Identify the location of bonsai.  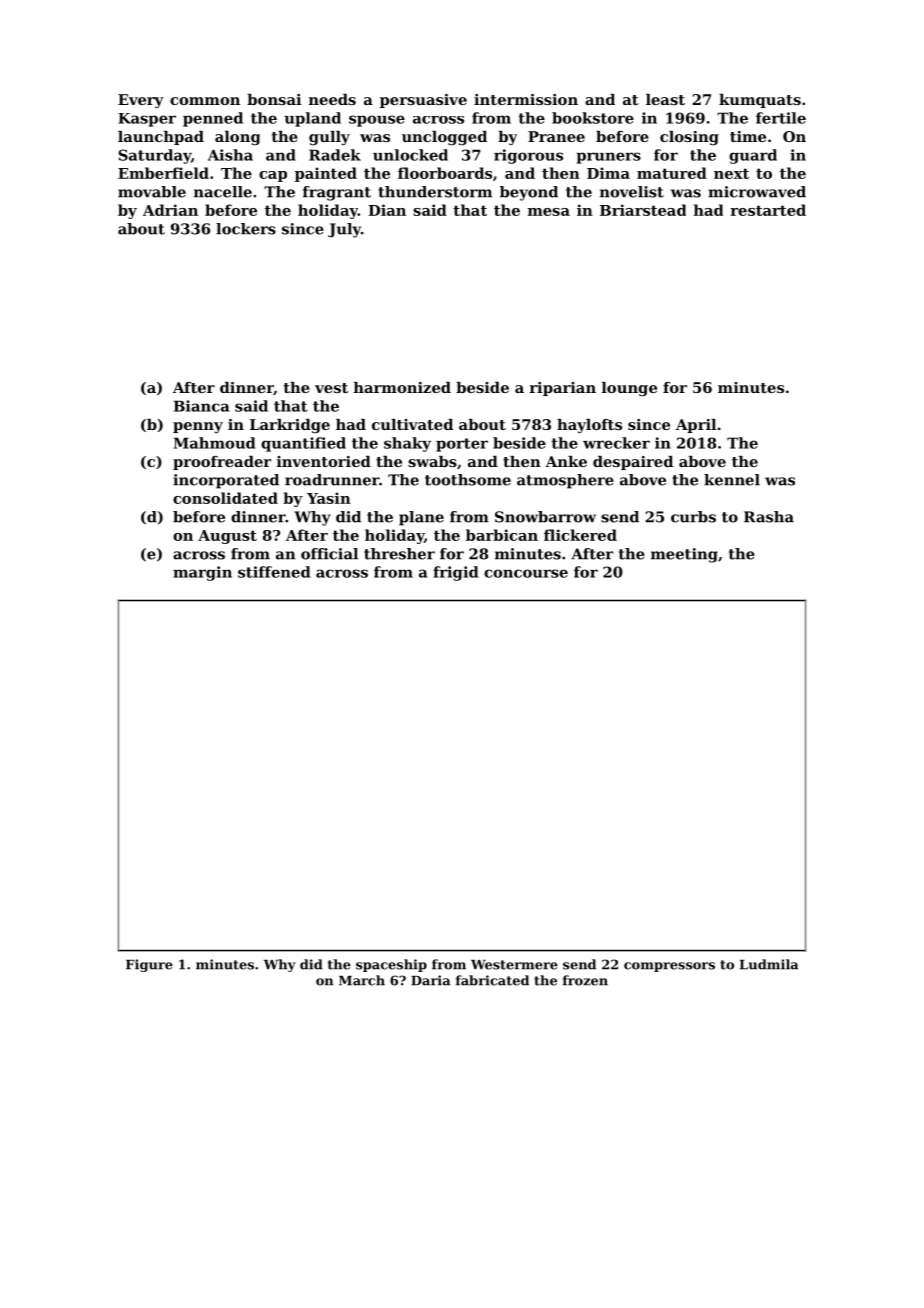
(274, 99).
